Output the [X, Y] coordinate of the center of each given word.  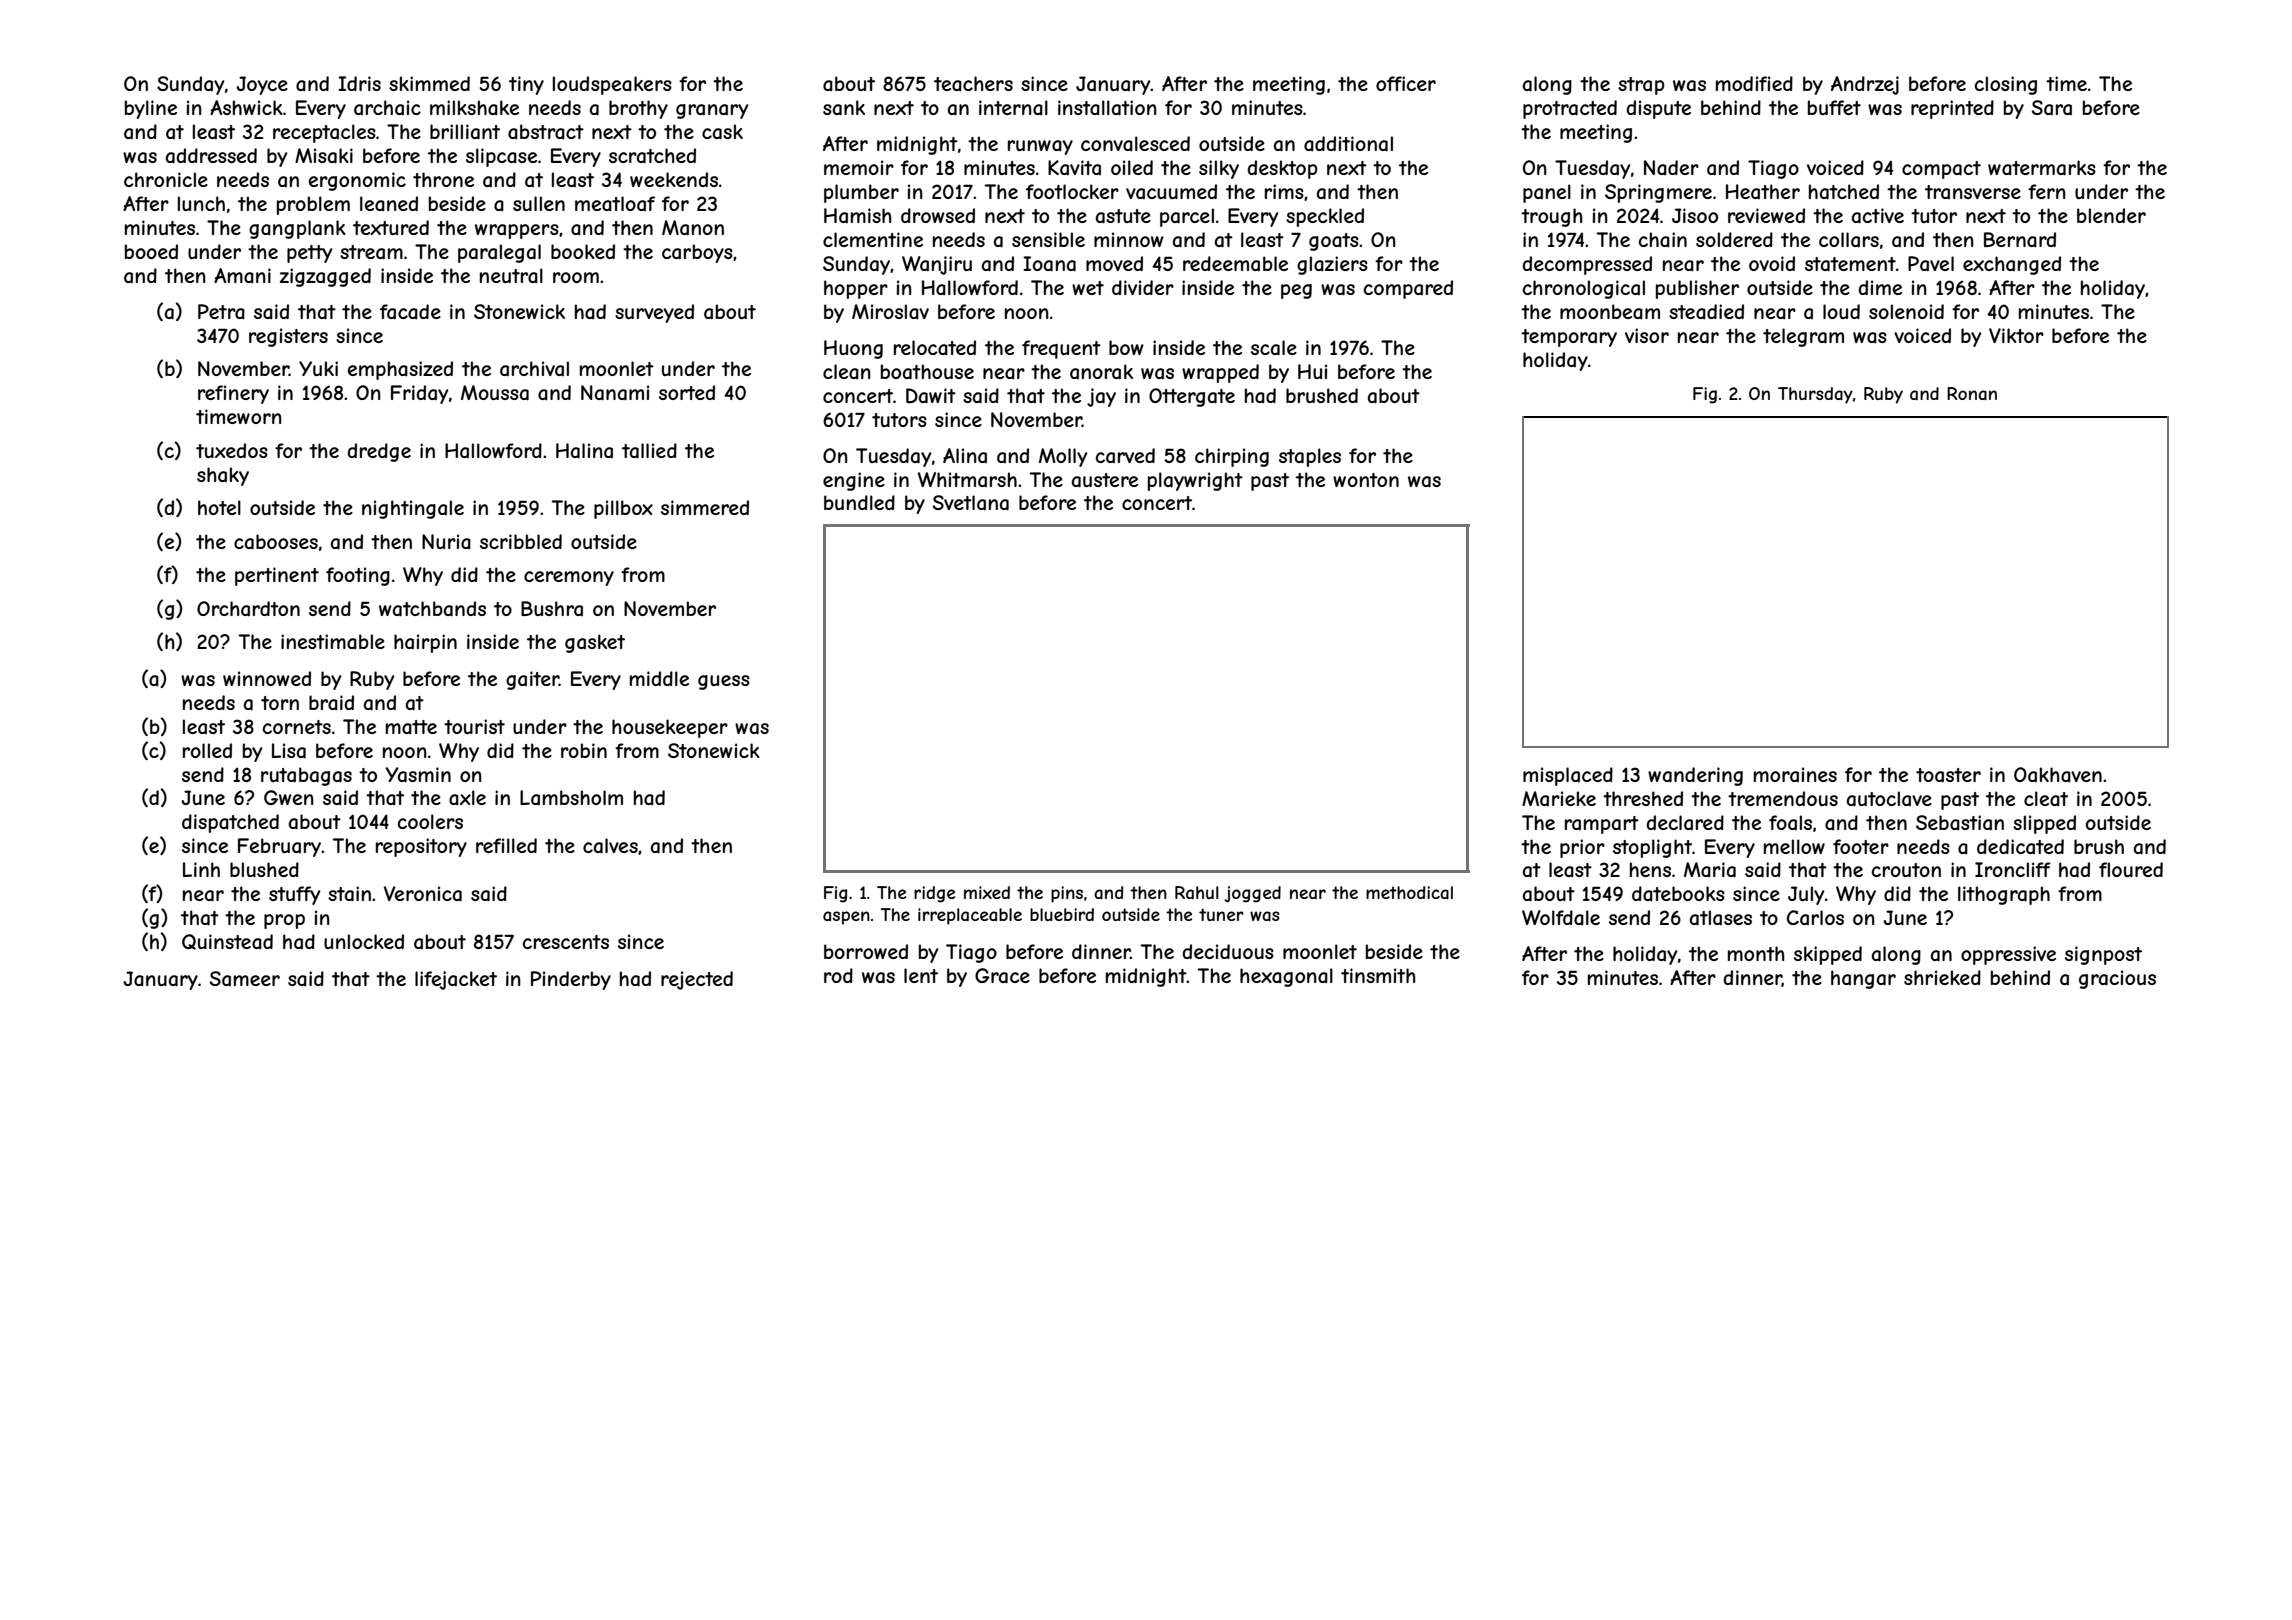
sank [844, 108]
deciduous [1228, 951]
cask [722, 132]
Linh [201, 869]
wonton [1366, 480]
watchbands [432, 609]
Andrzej [1865, 85]
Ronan [1972, 393]
